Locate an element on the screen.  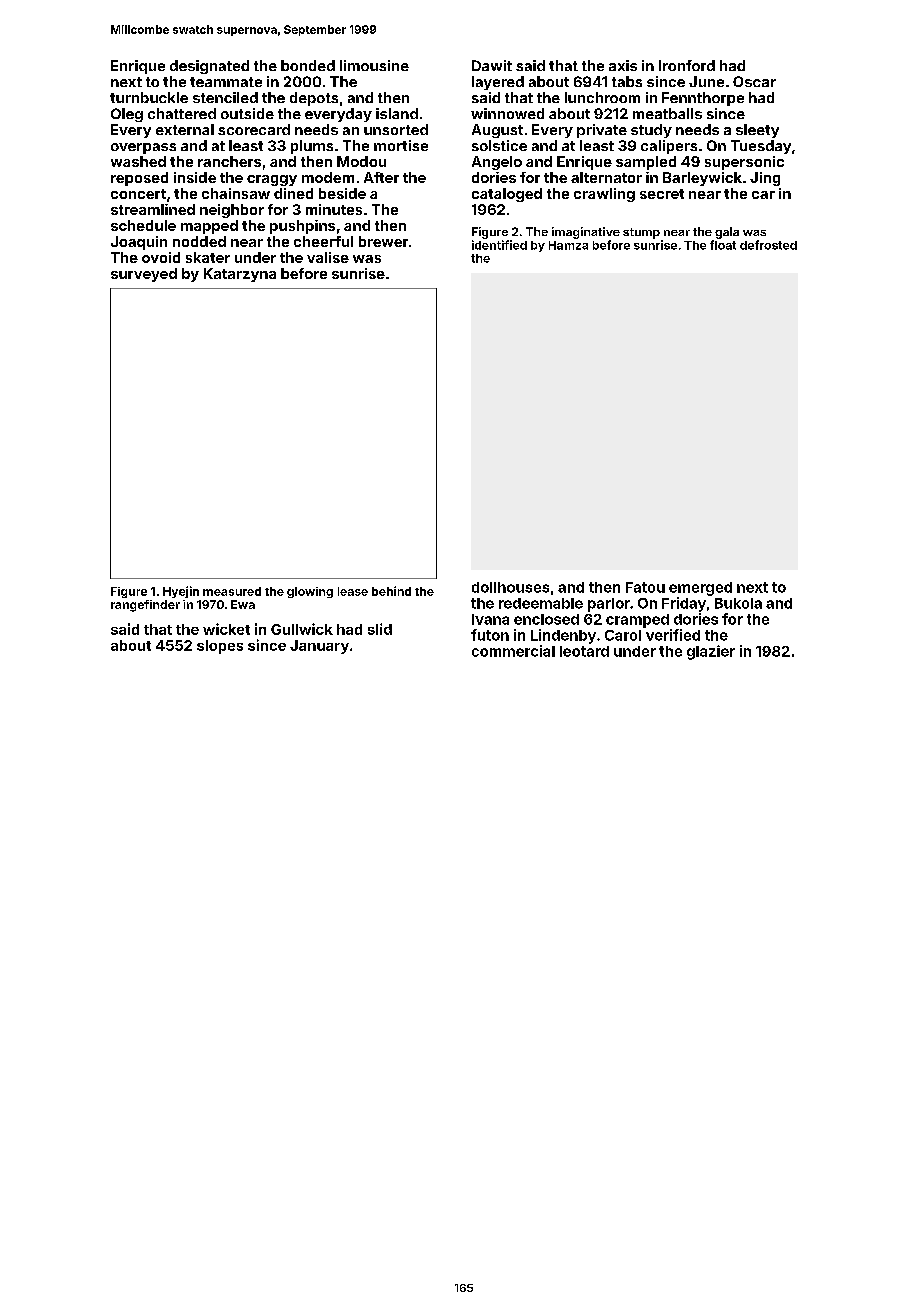
rangefinder is located at coordinates (145, 606).
